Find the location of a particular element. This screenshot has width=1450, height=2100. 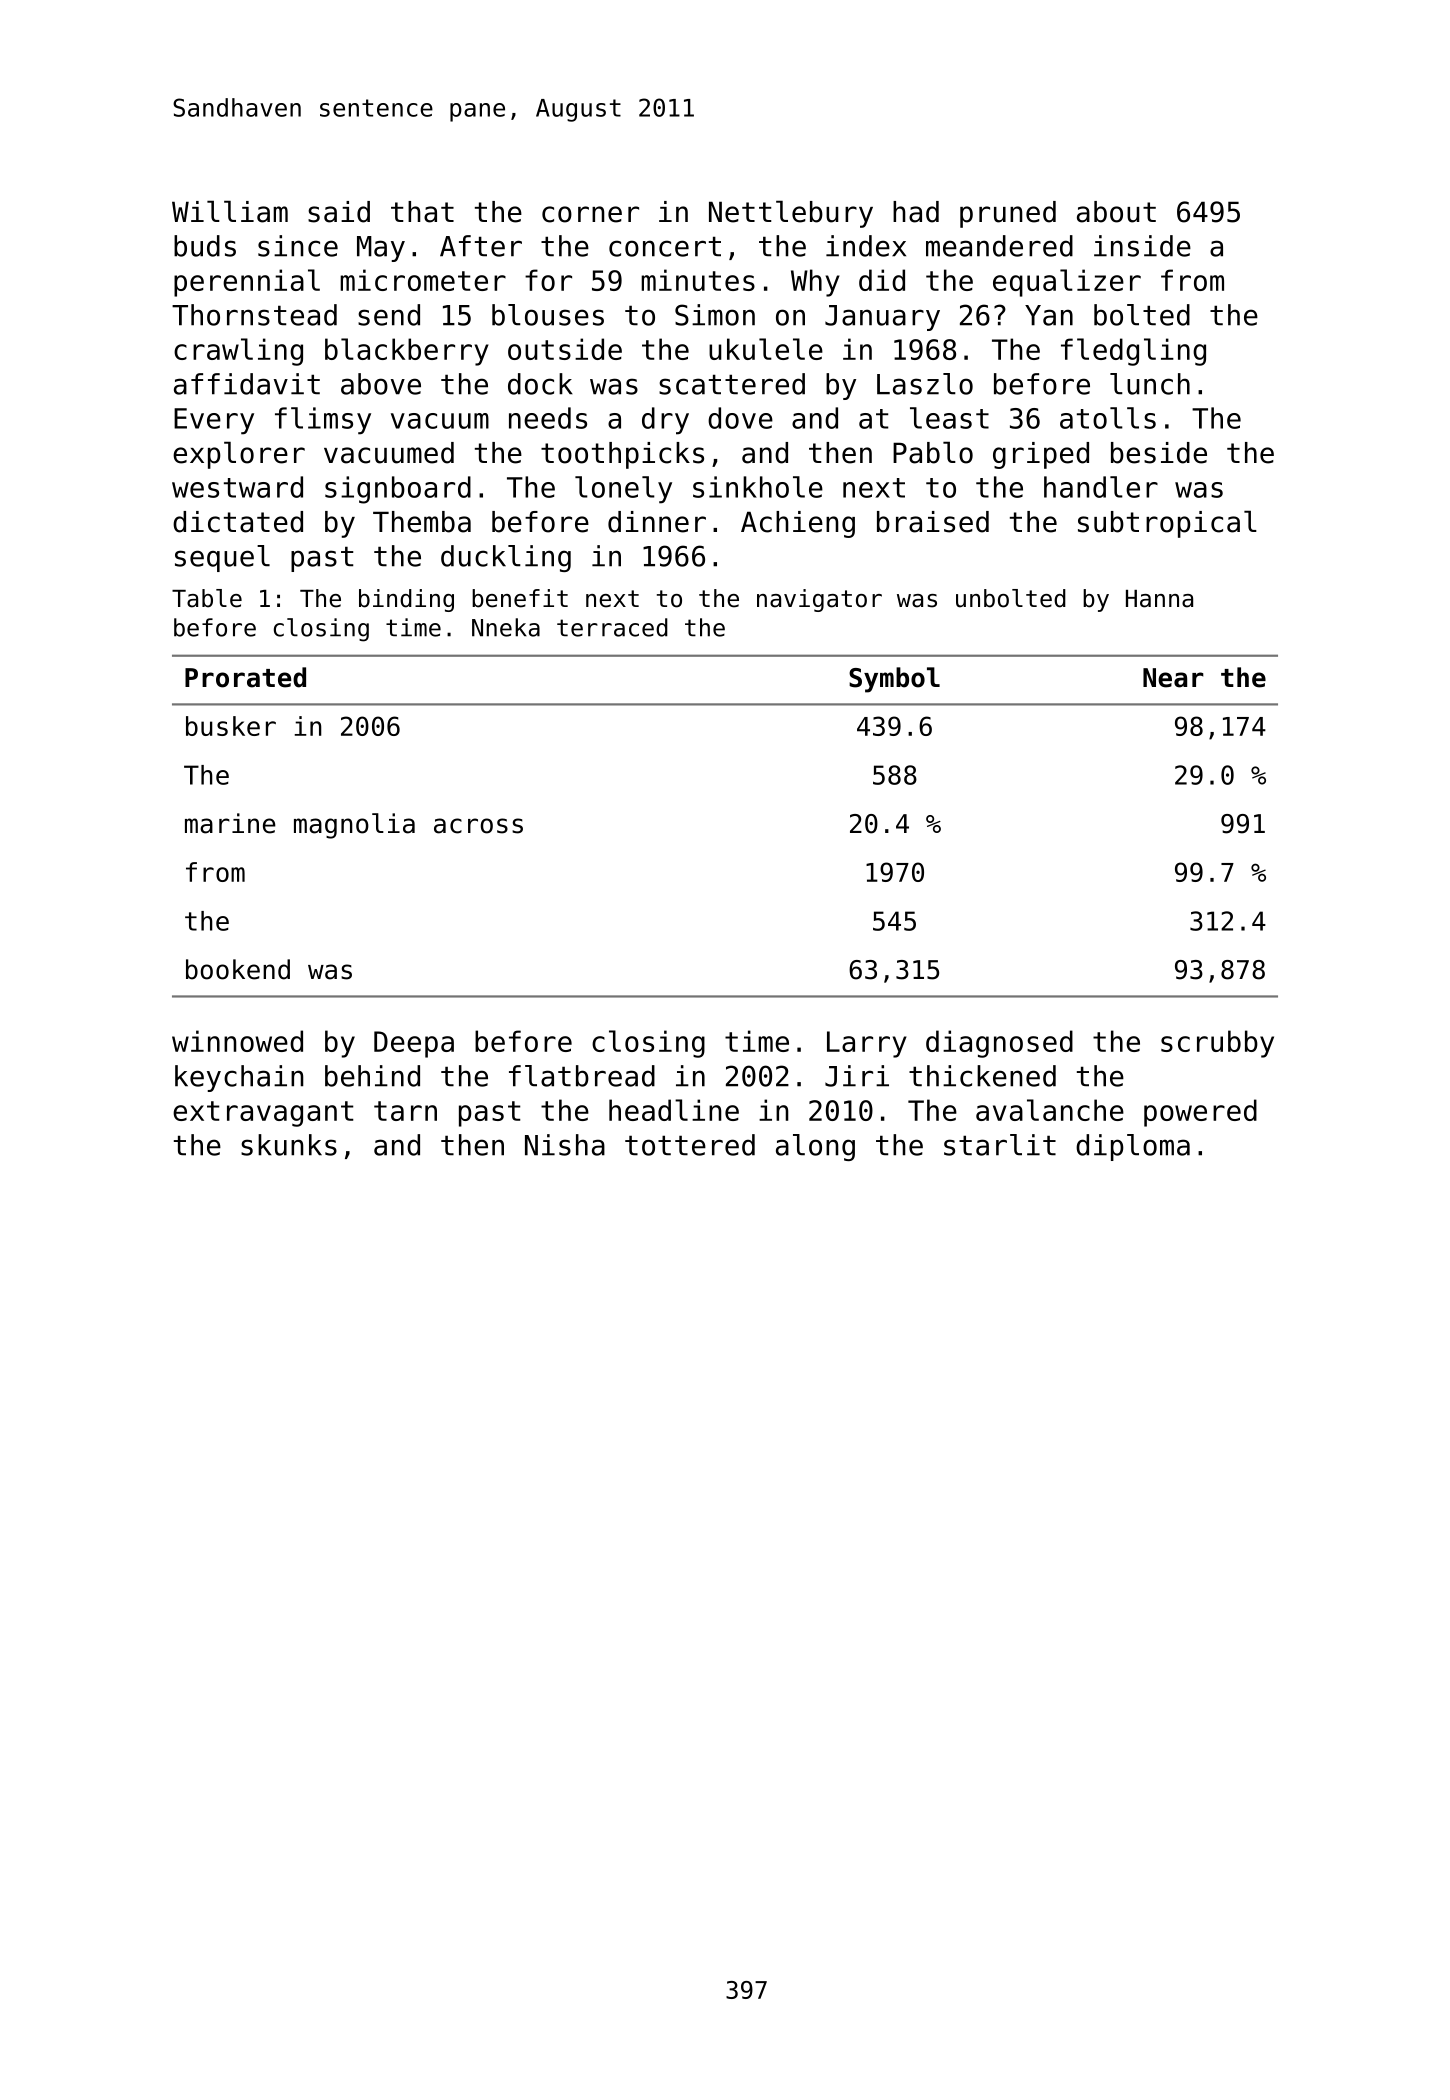

atolls is located at coordinates (1108, 418).
